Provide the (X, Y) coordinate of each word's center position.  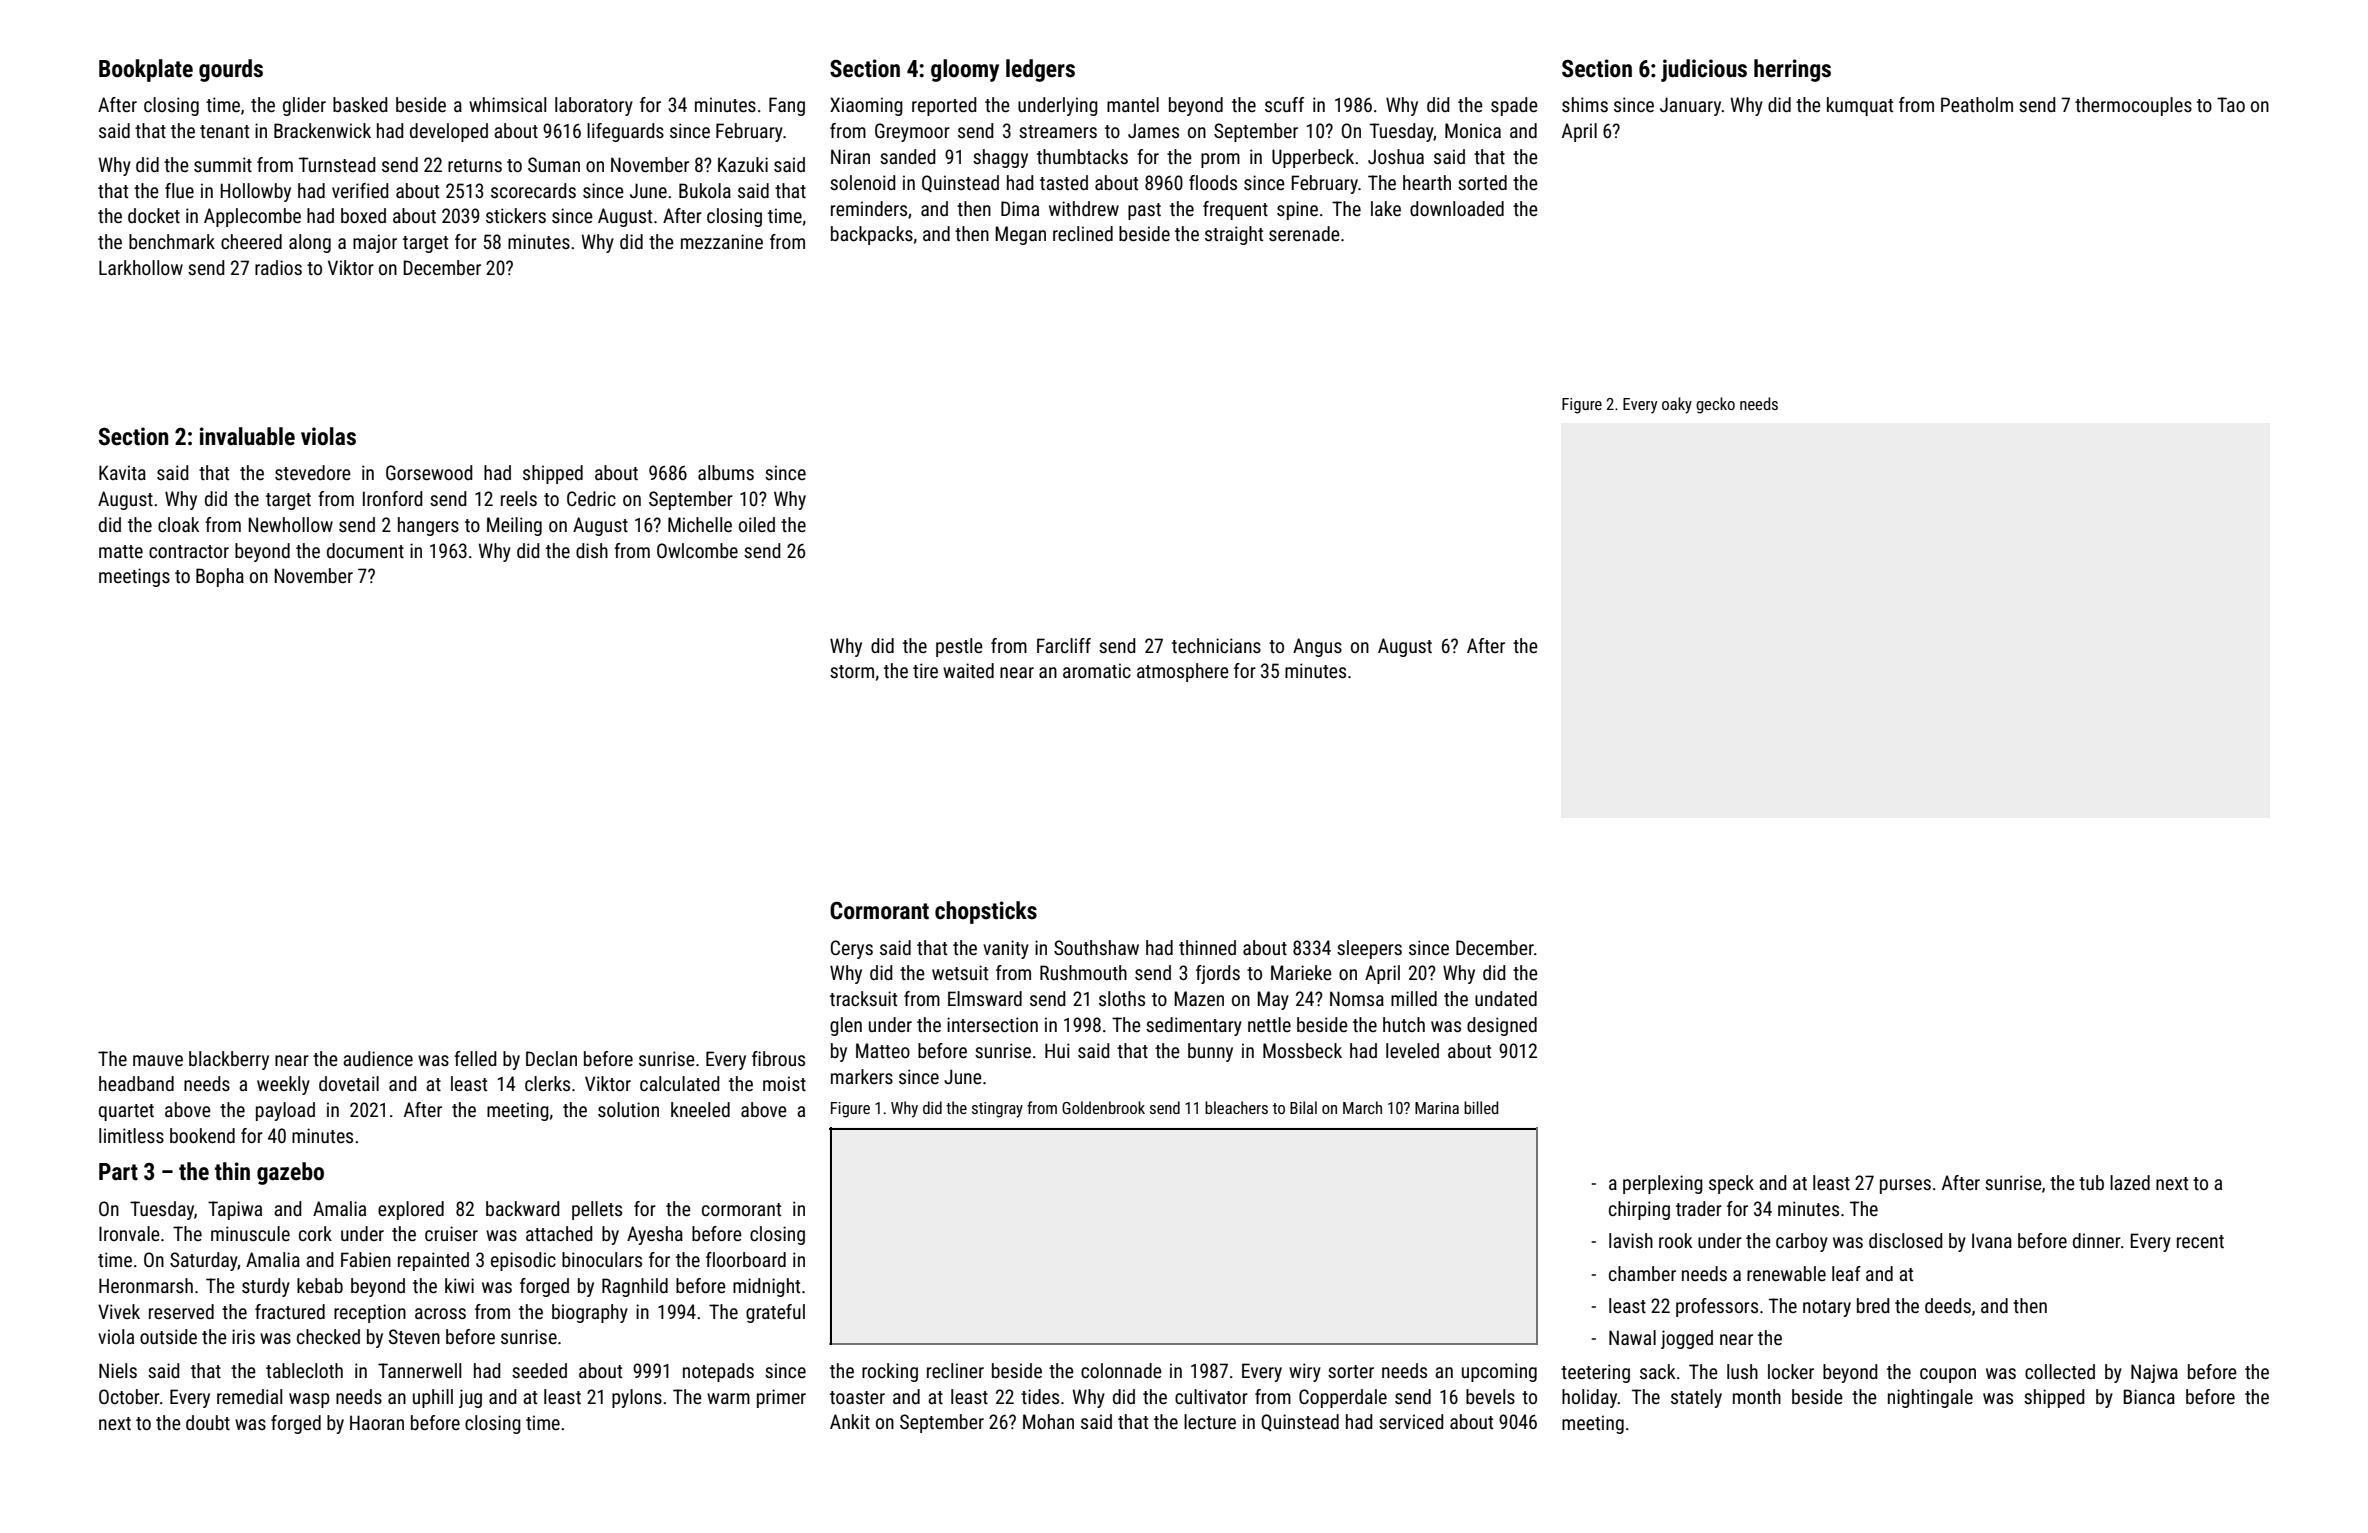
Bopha (220, 577)
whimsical (507, 104)
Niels (118, 1370)
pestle (959, 647)
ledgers (1040, 70)
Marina (1437, 1108)
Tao (2231, 104)
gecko (1715, 405)
